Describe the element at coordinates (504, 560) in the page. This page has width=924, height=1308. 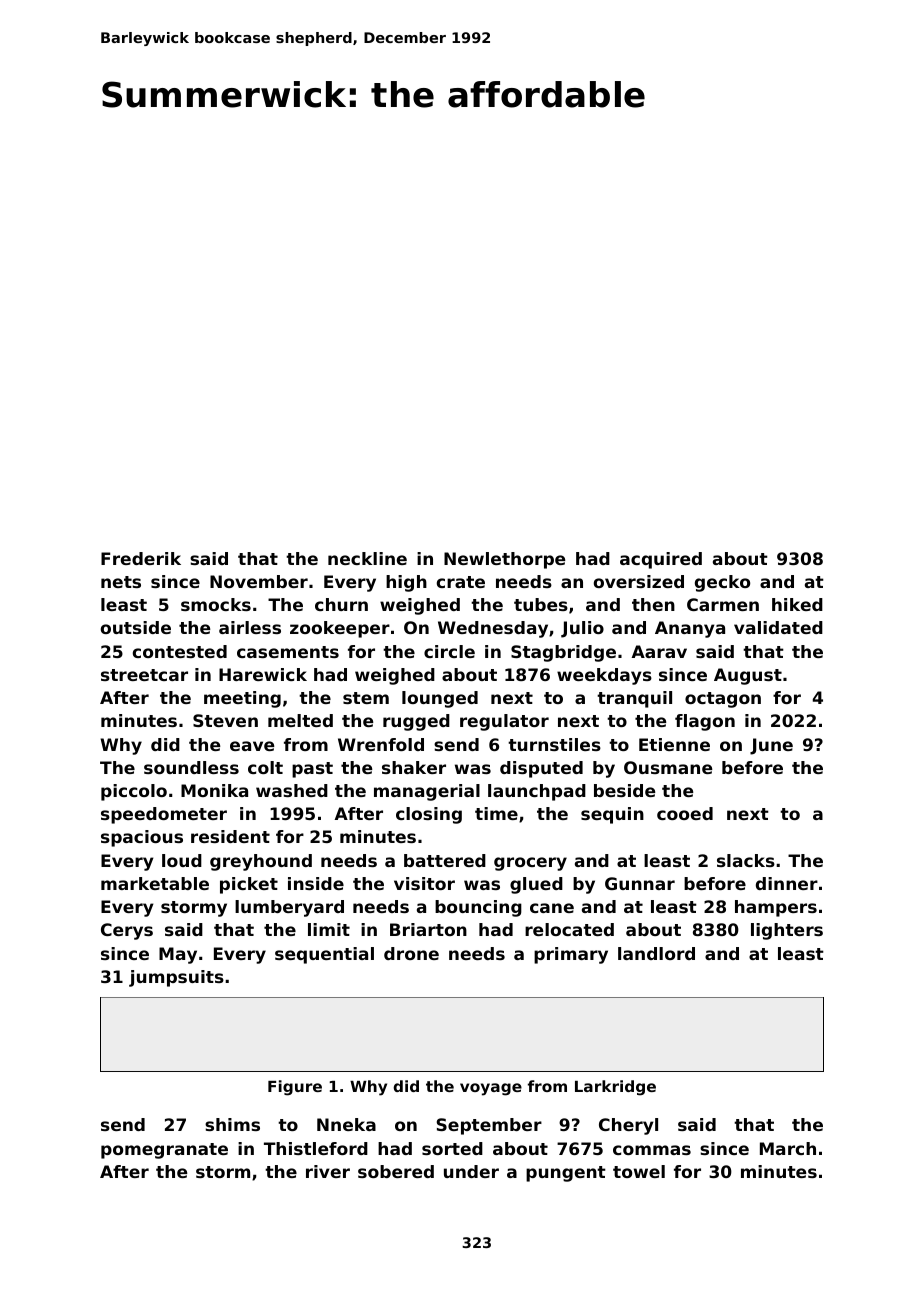
I see `Newlethorpe` at that location.
